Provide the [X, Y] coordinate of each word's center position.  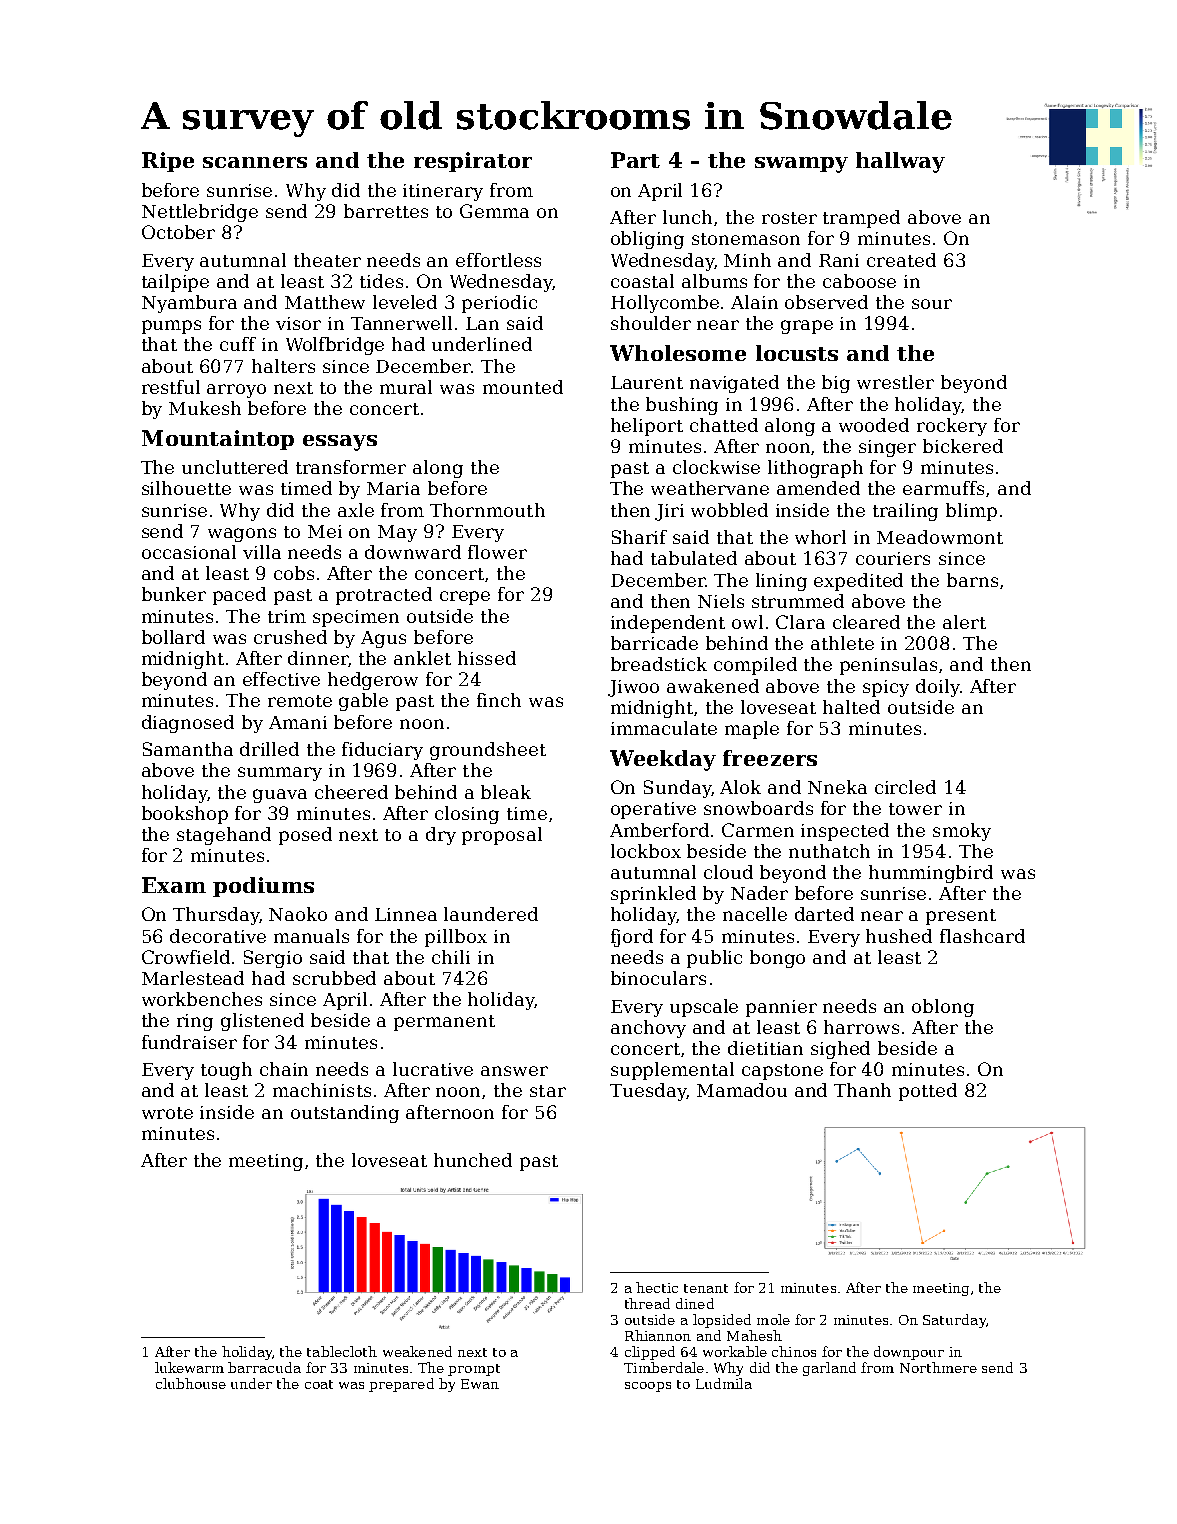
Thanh [862, 1090]
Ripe [168, 162]
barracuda [264, 1367]
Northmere [938, 1367]
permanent [444, 1023]
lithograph [815, 469]
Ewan [480, 1384]
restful [171, 387]
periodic [499, 304]
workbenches [202, 999]
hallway [900, 162]
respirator [473, 162]
